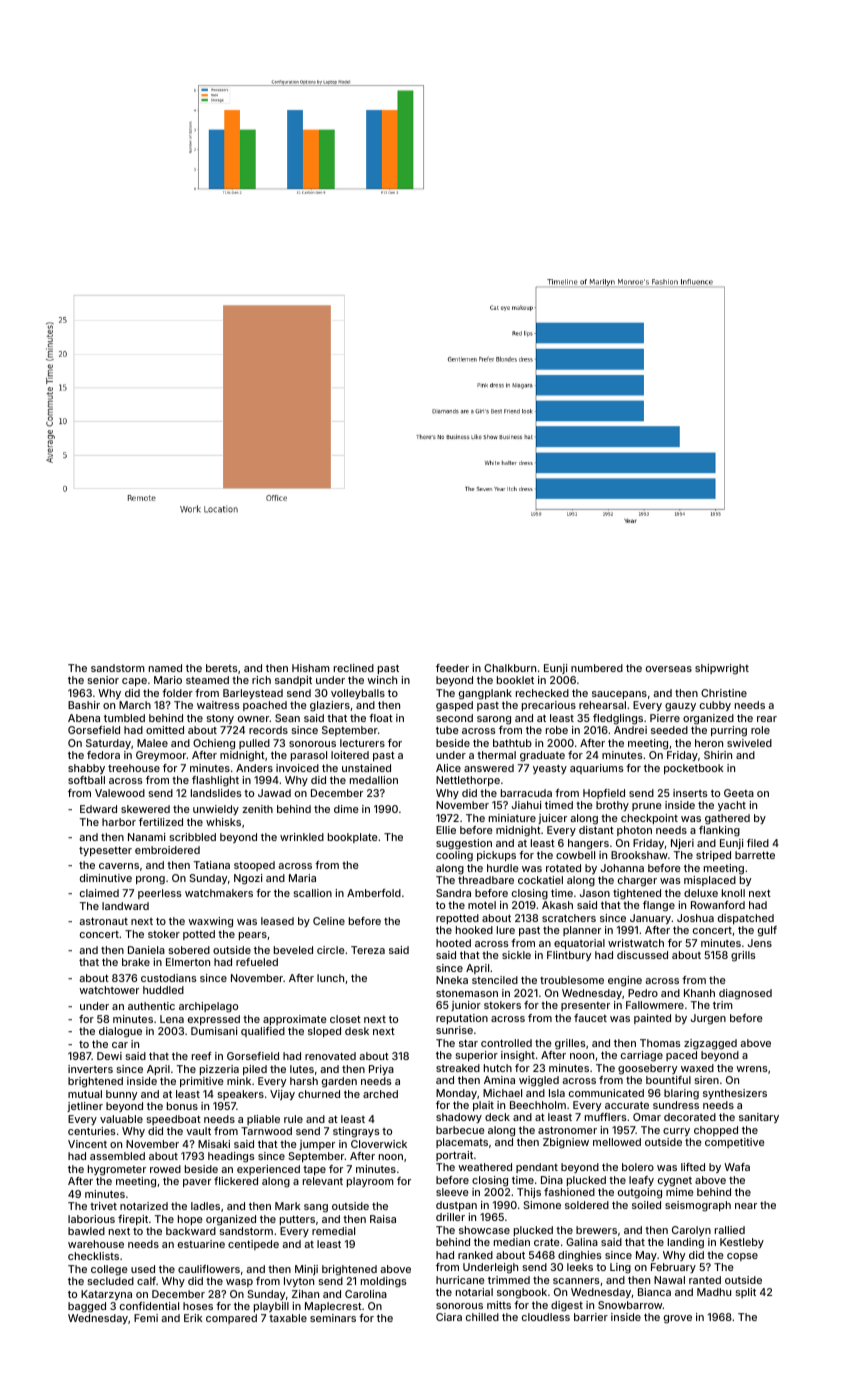 This image has width=849, height=1400. I want to click on motel, so click(482, 905).
